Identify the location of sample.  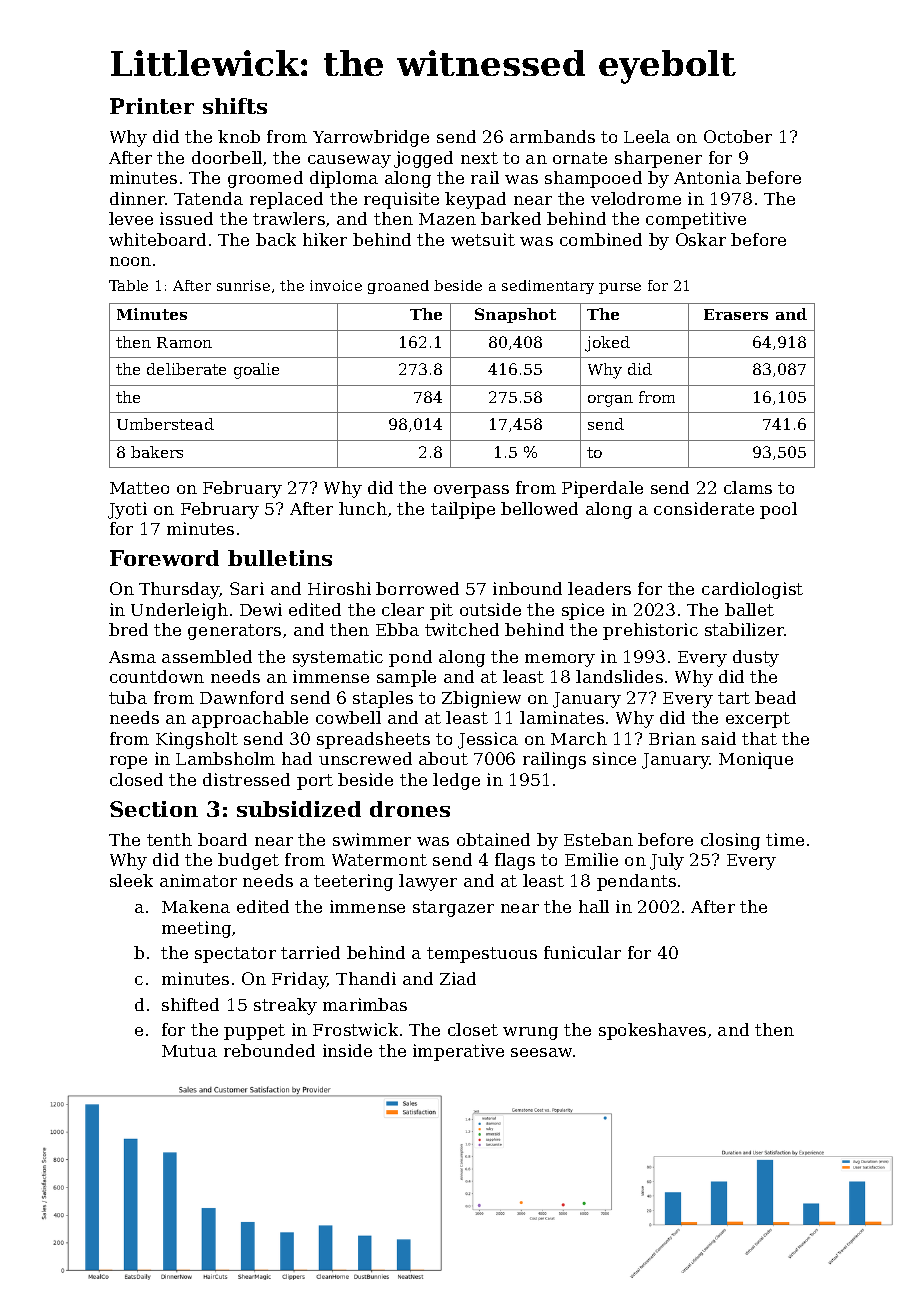
(406, 678).
